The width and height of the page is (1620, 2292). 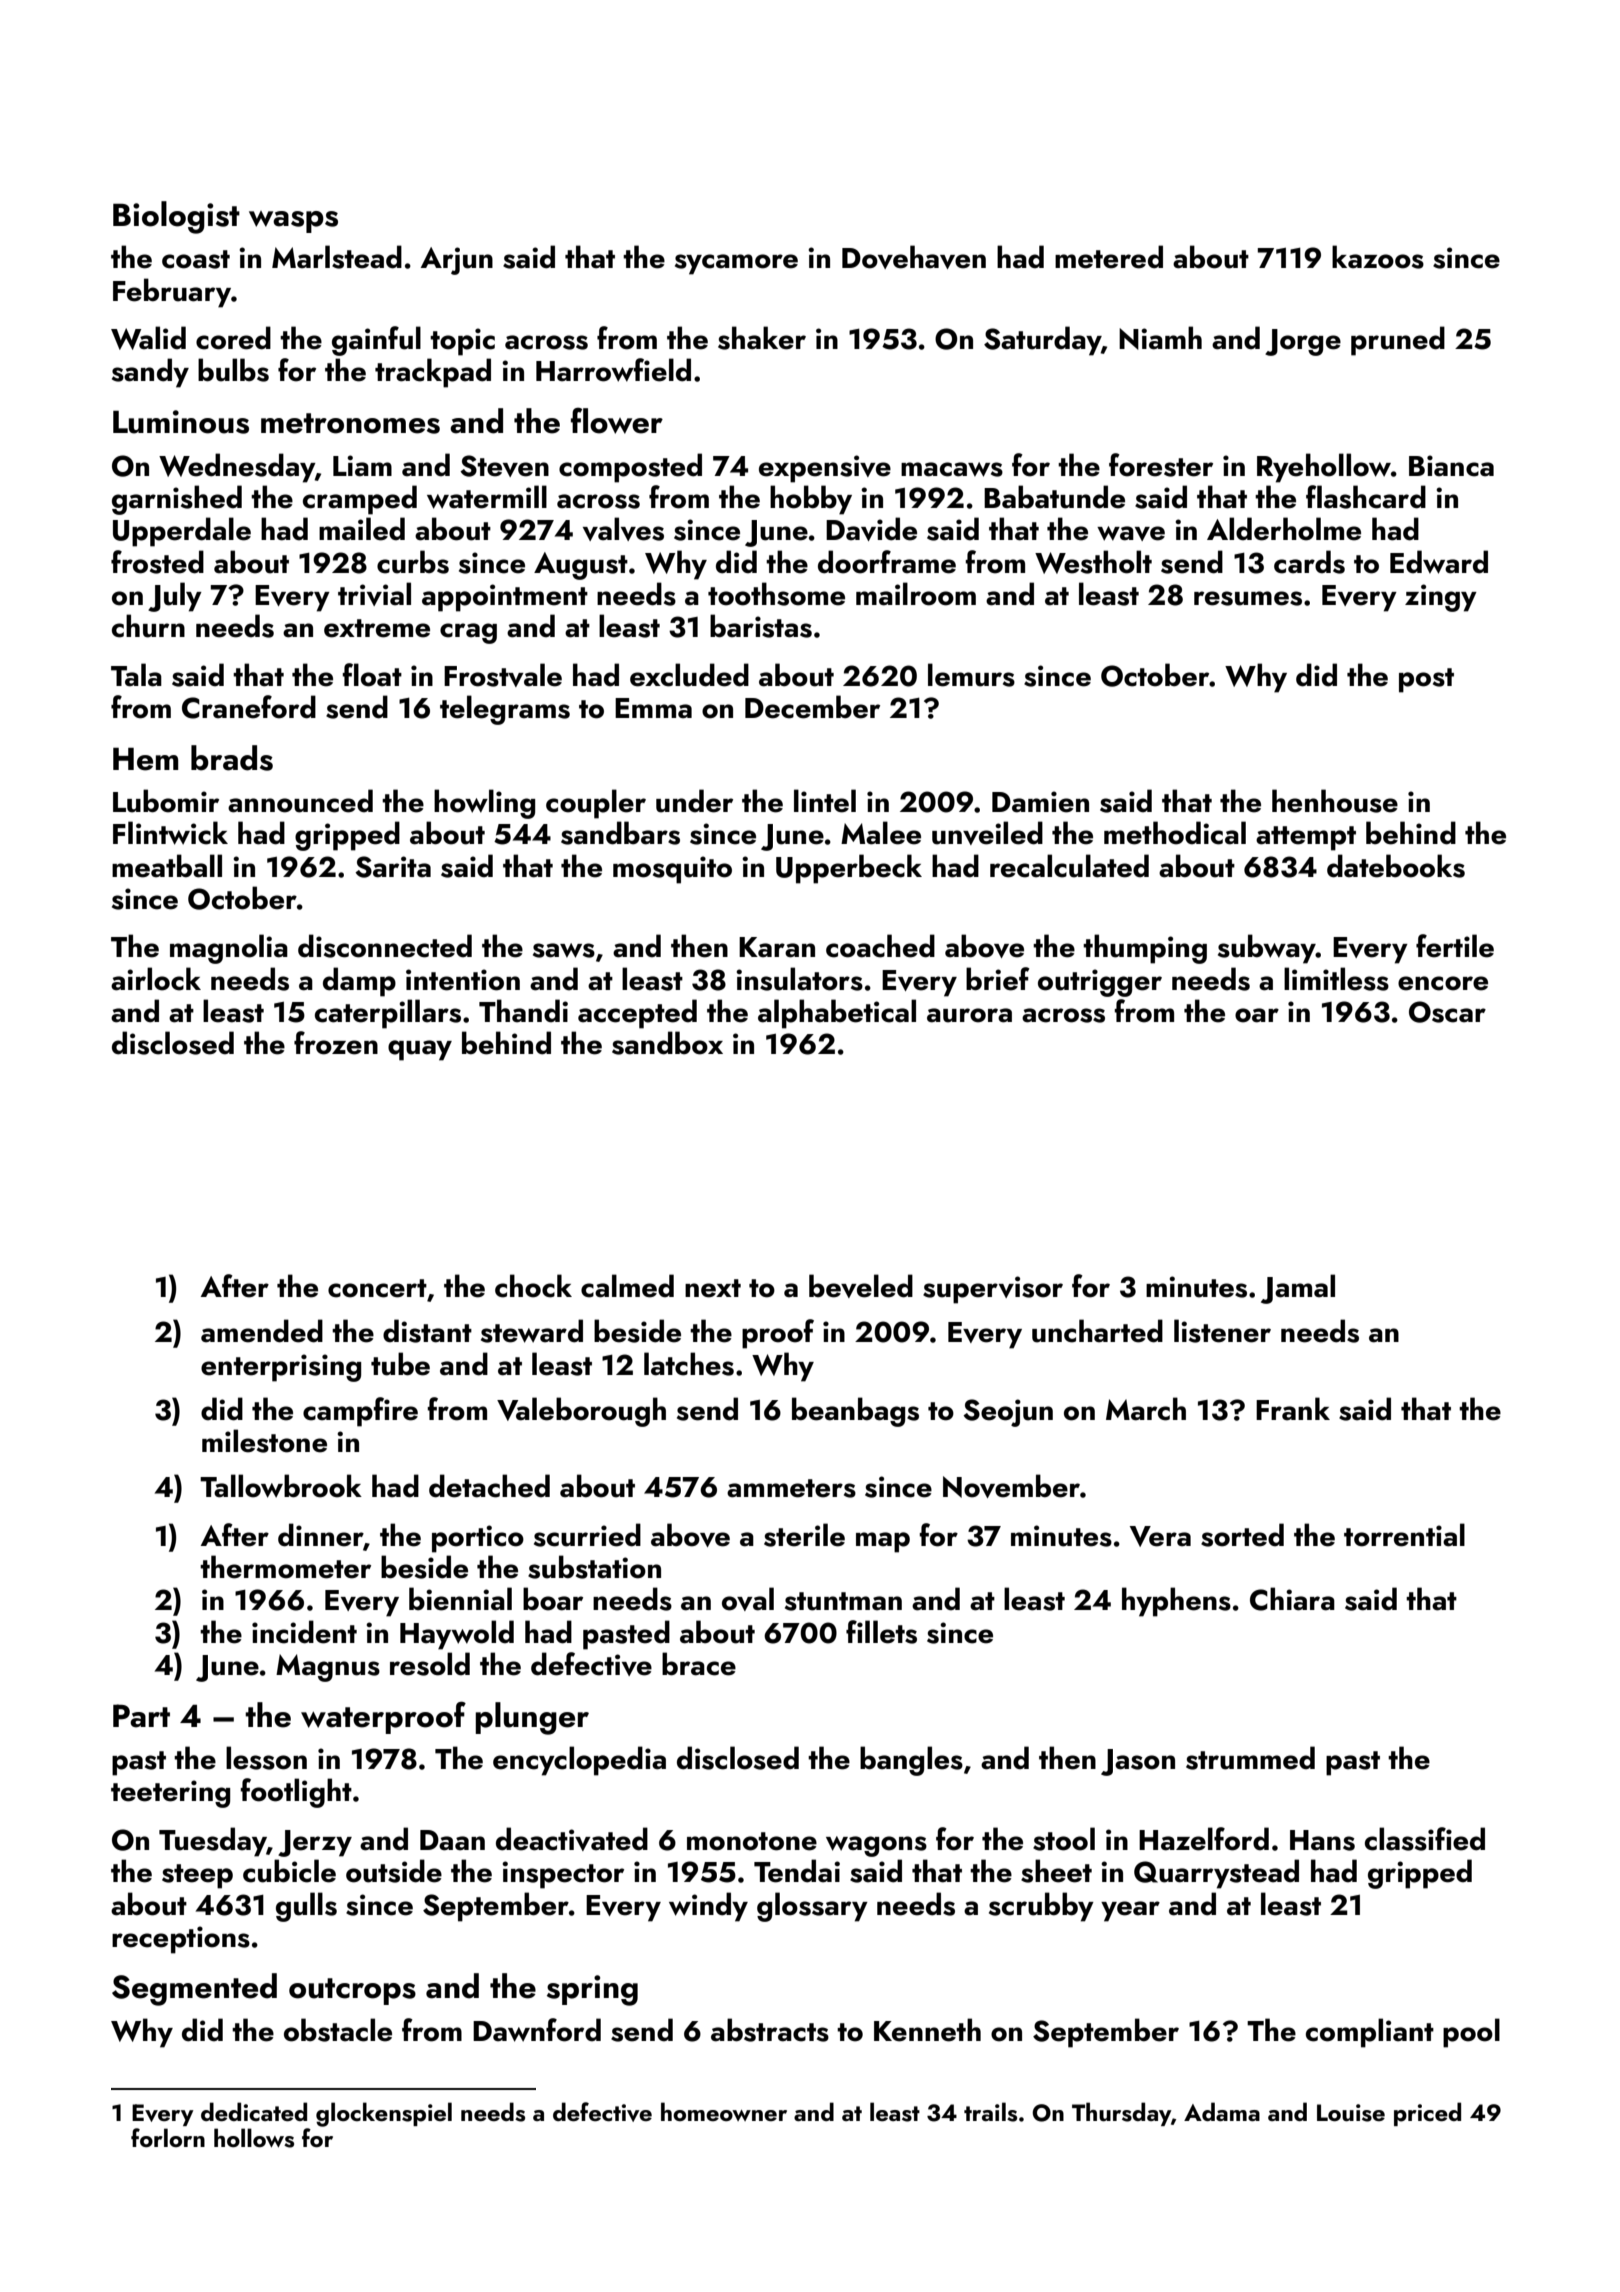 What do you see at coordinates (1109, 257) in the page?
I see `metered` at bounding box center [1109, 257].
